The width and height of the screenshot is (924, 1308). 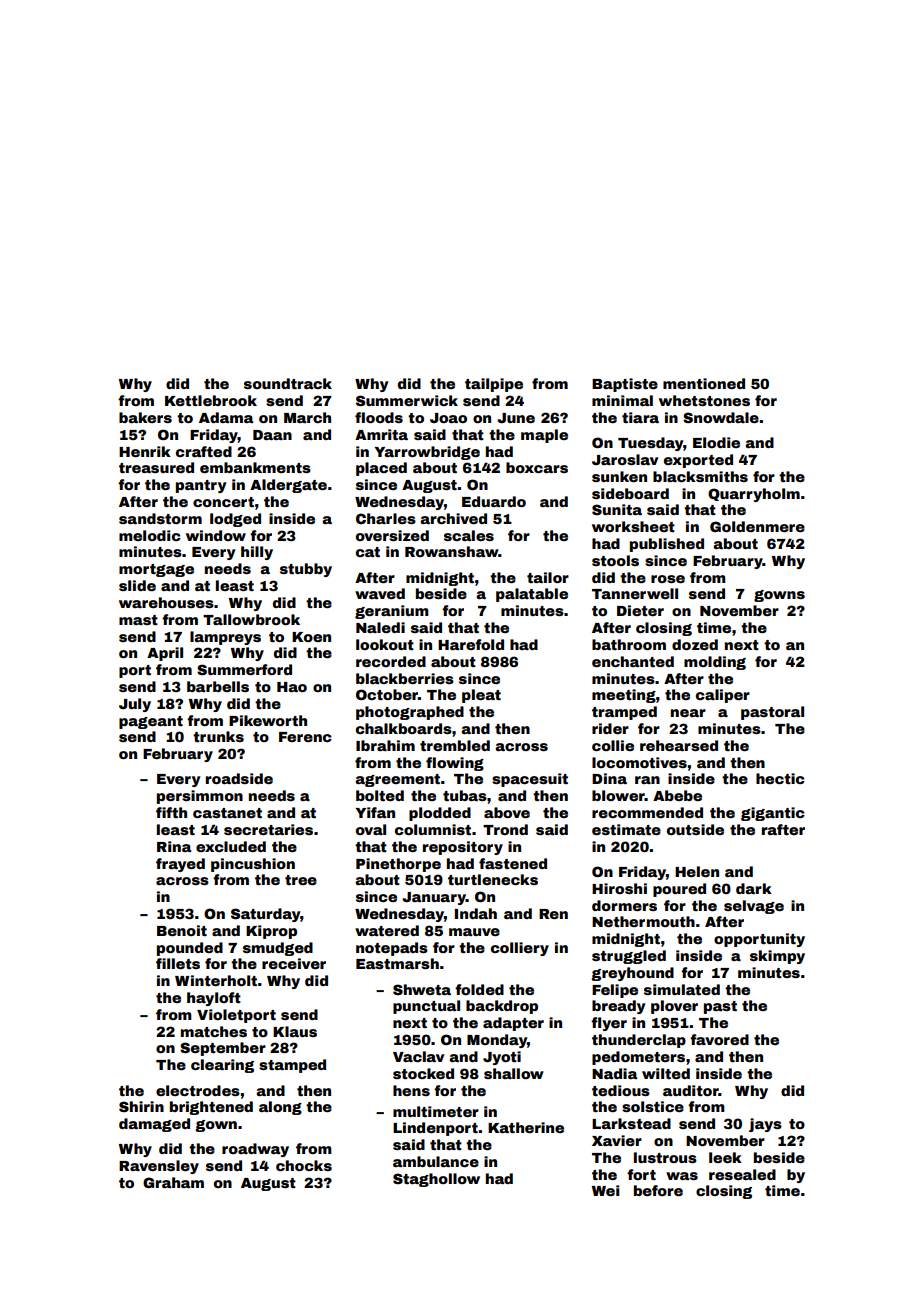 I want to click on Summerwick, so click(x=407, y=400).
